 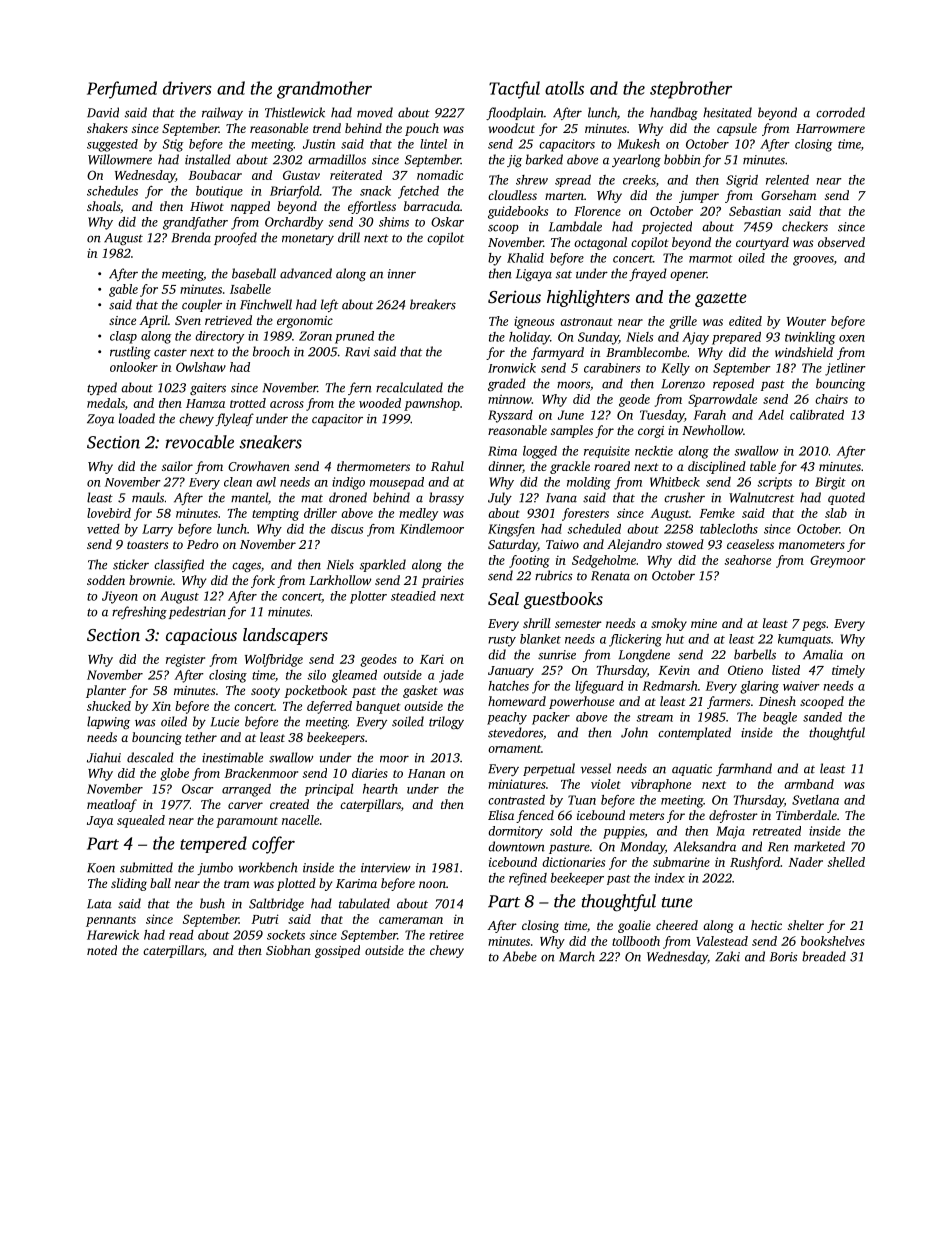 What do you see at coordinates (123, 337) in the screenshot?
I see `clasp` at bounding box center [123, 337].
